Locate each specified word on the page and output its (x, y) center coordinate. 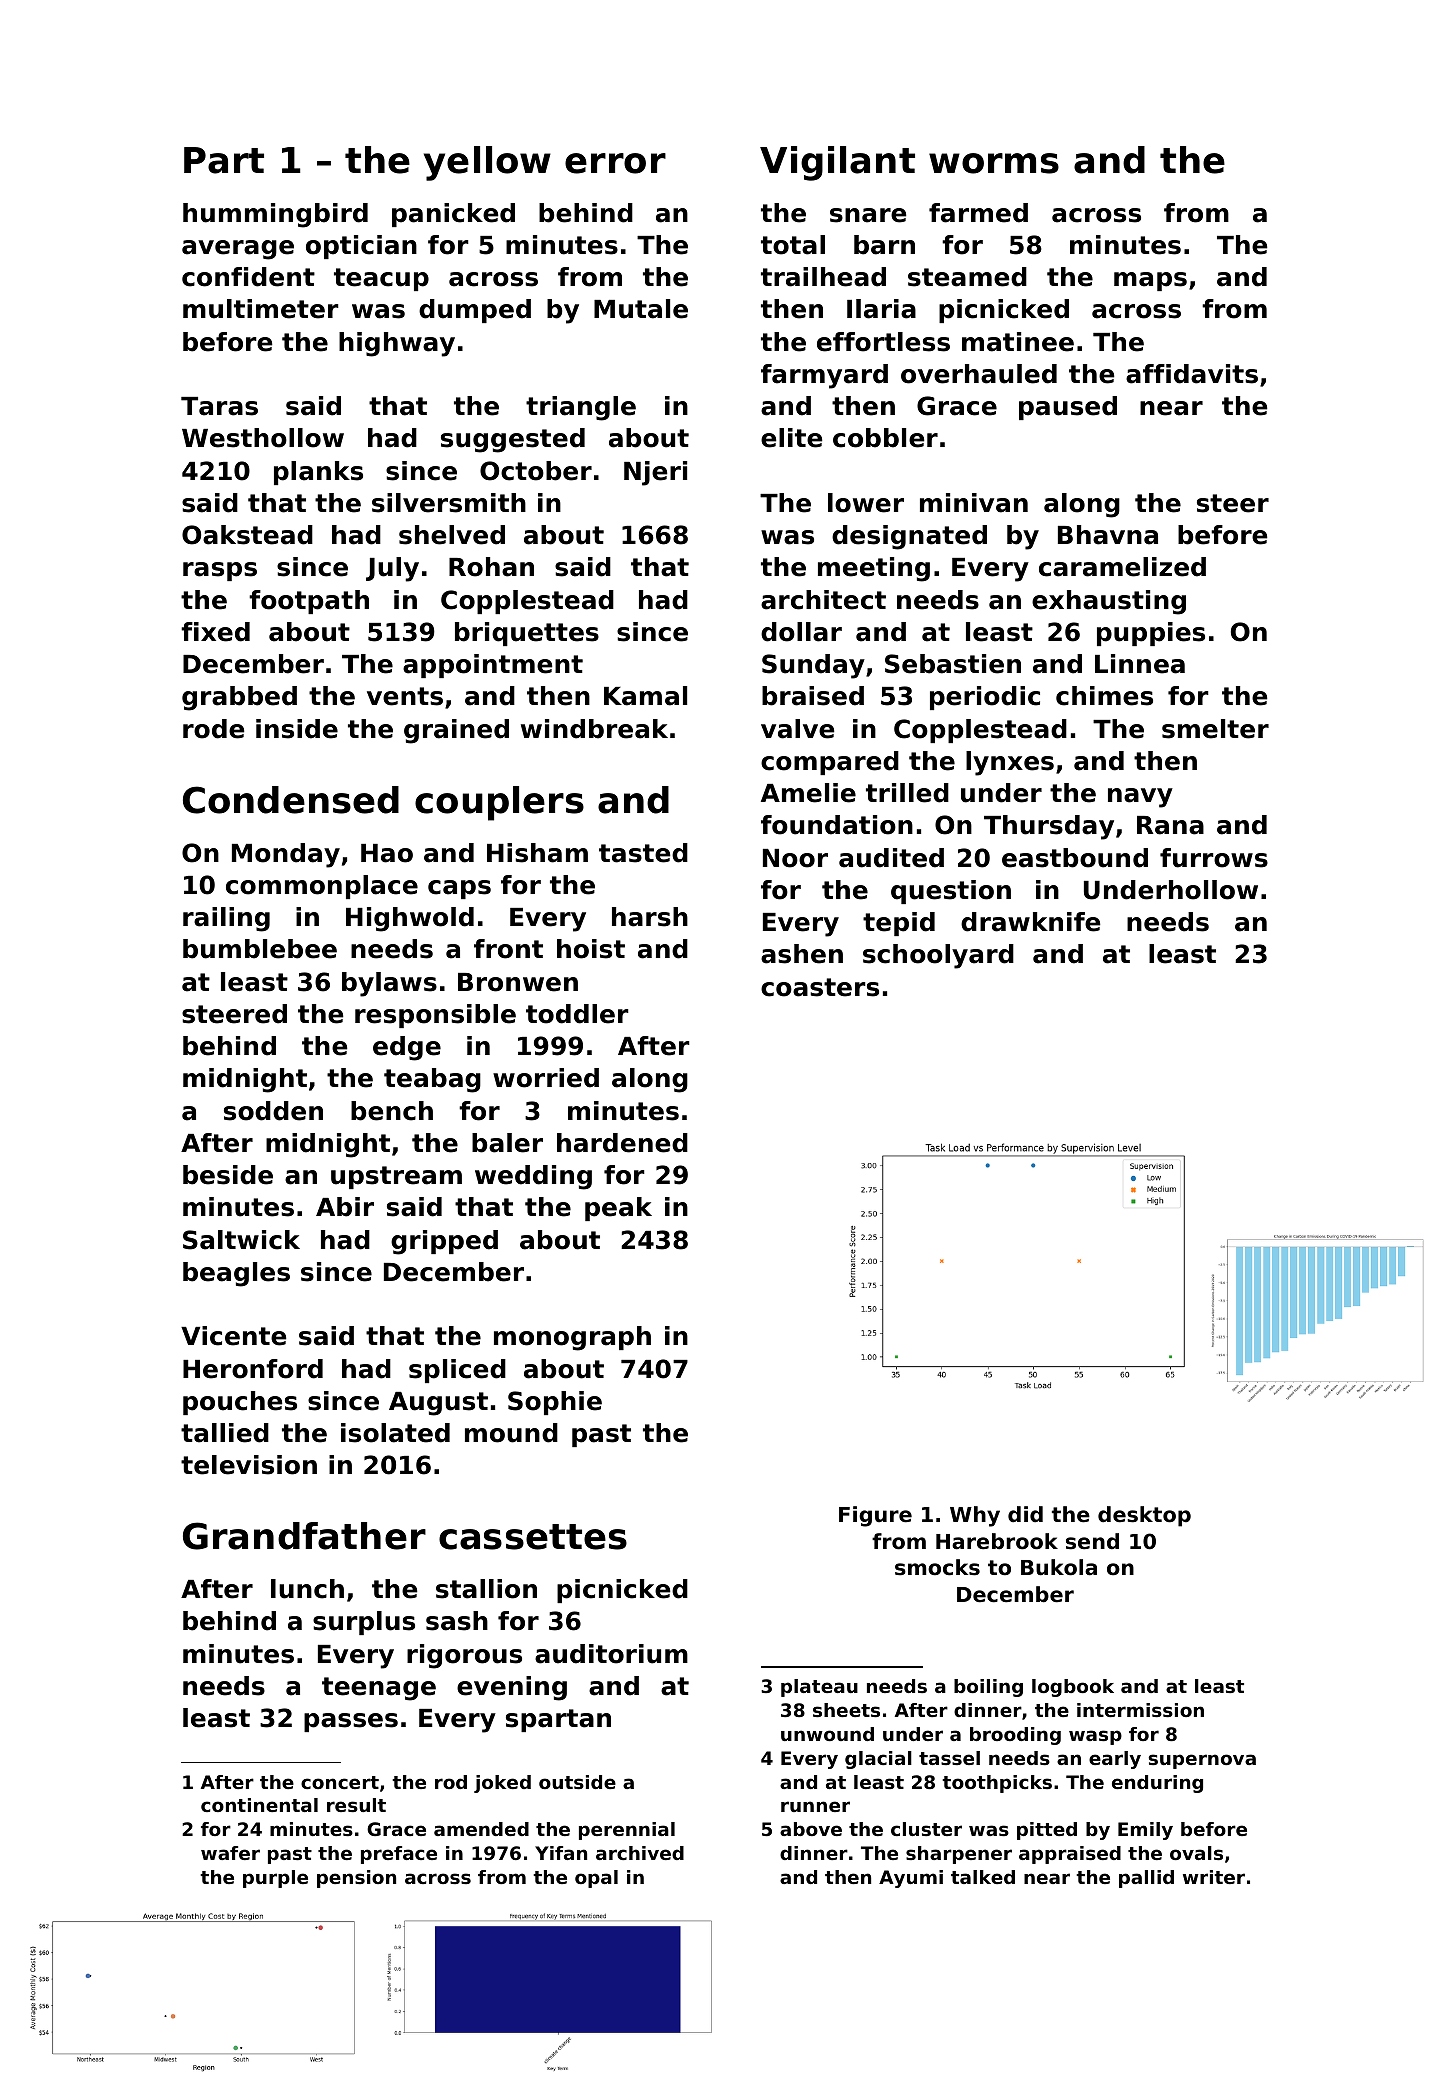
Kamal (645, 696)
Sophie (555, 1403)
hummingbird (275, 215)
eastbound (1075, 858)
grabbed (239, 698)
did (1025, 1514)
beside (228, 1175)
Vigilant (837, 163)
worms (994, 163)
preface (399, 1855)
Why (975, 1516)
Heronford (253, 1369)
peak (618, 1209)
